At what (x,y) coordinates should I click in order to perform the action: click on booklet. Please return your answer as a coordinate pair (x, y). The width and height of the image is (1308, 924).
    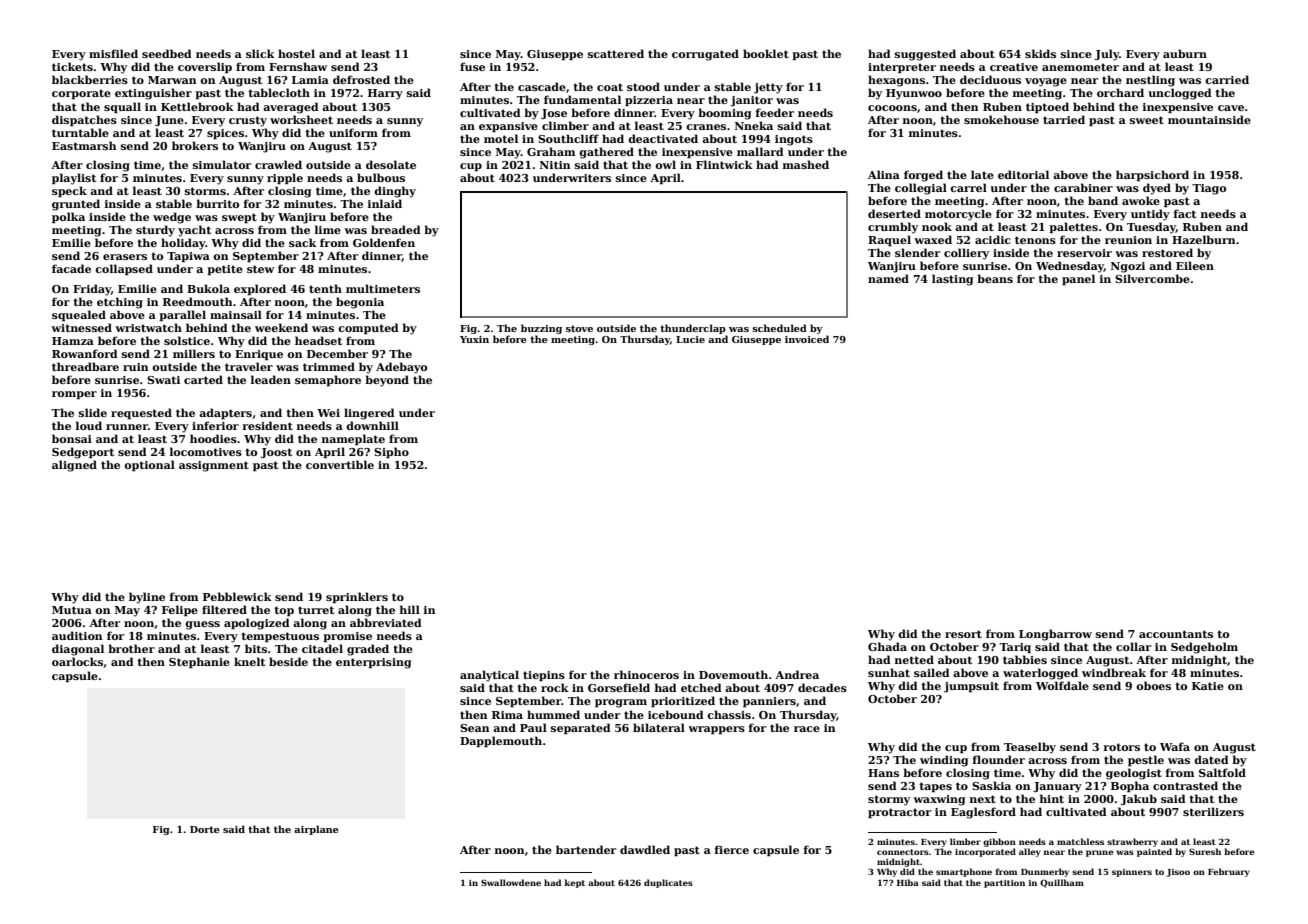
    Looking at the image, I should click on (766, 53).
